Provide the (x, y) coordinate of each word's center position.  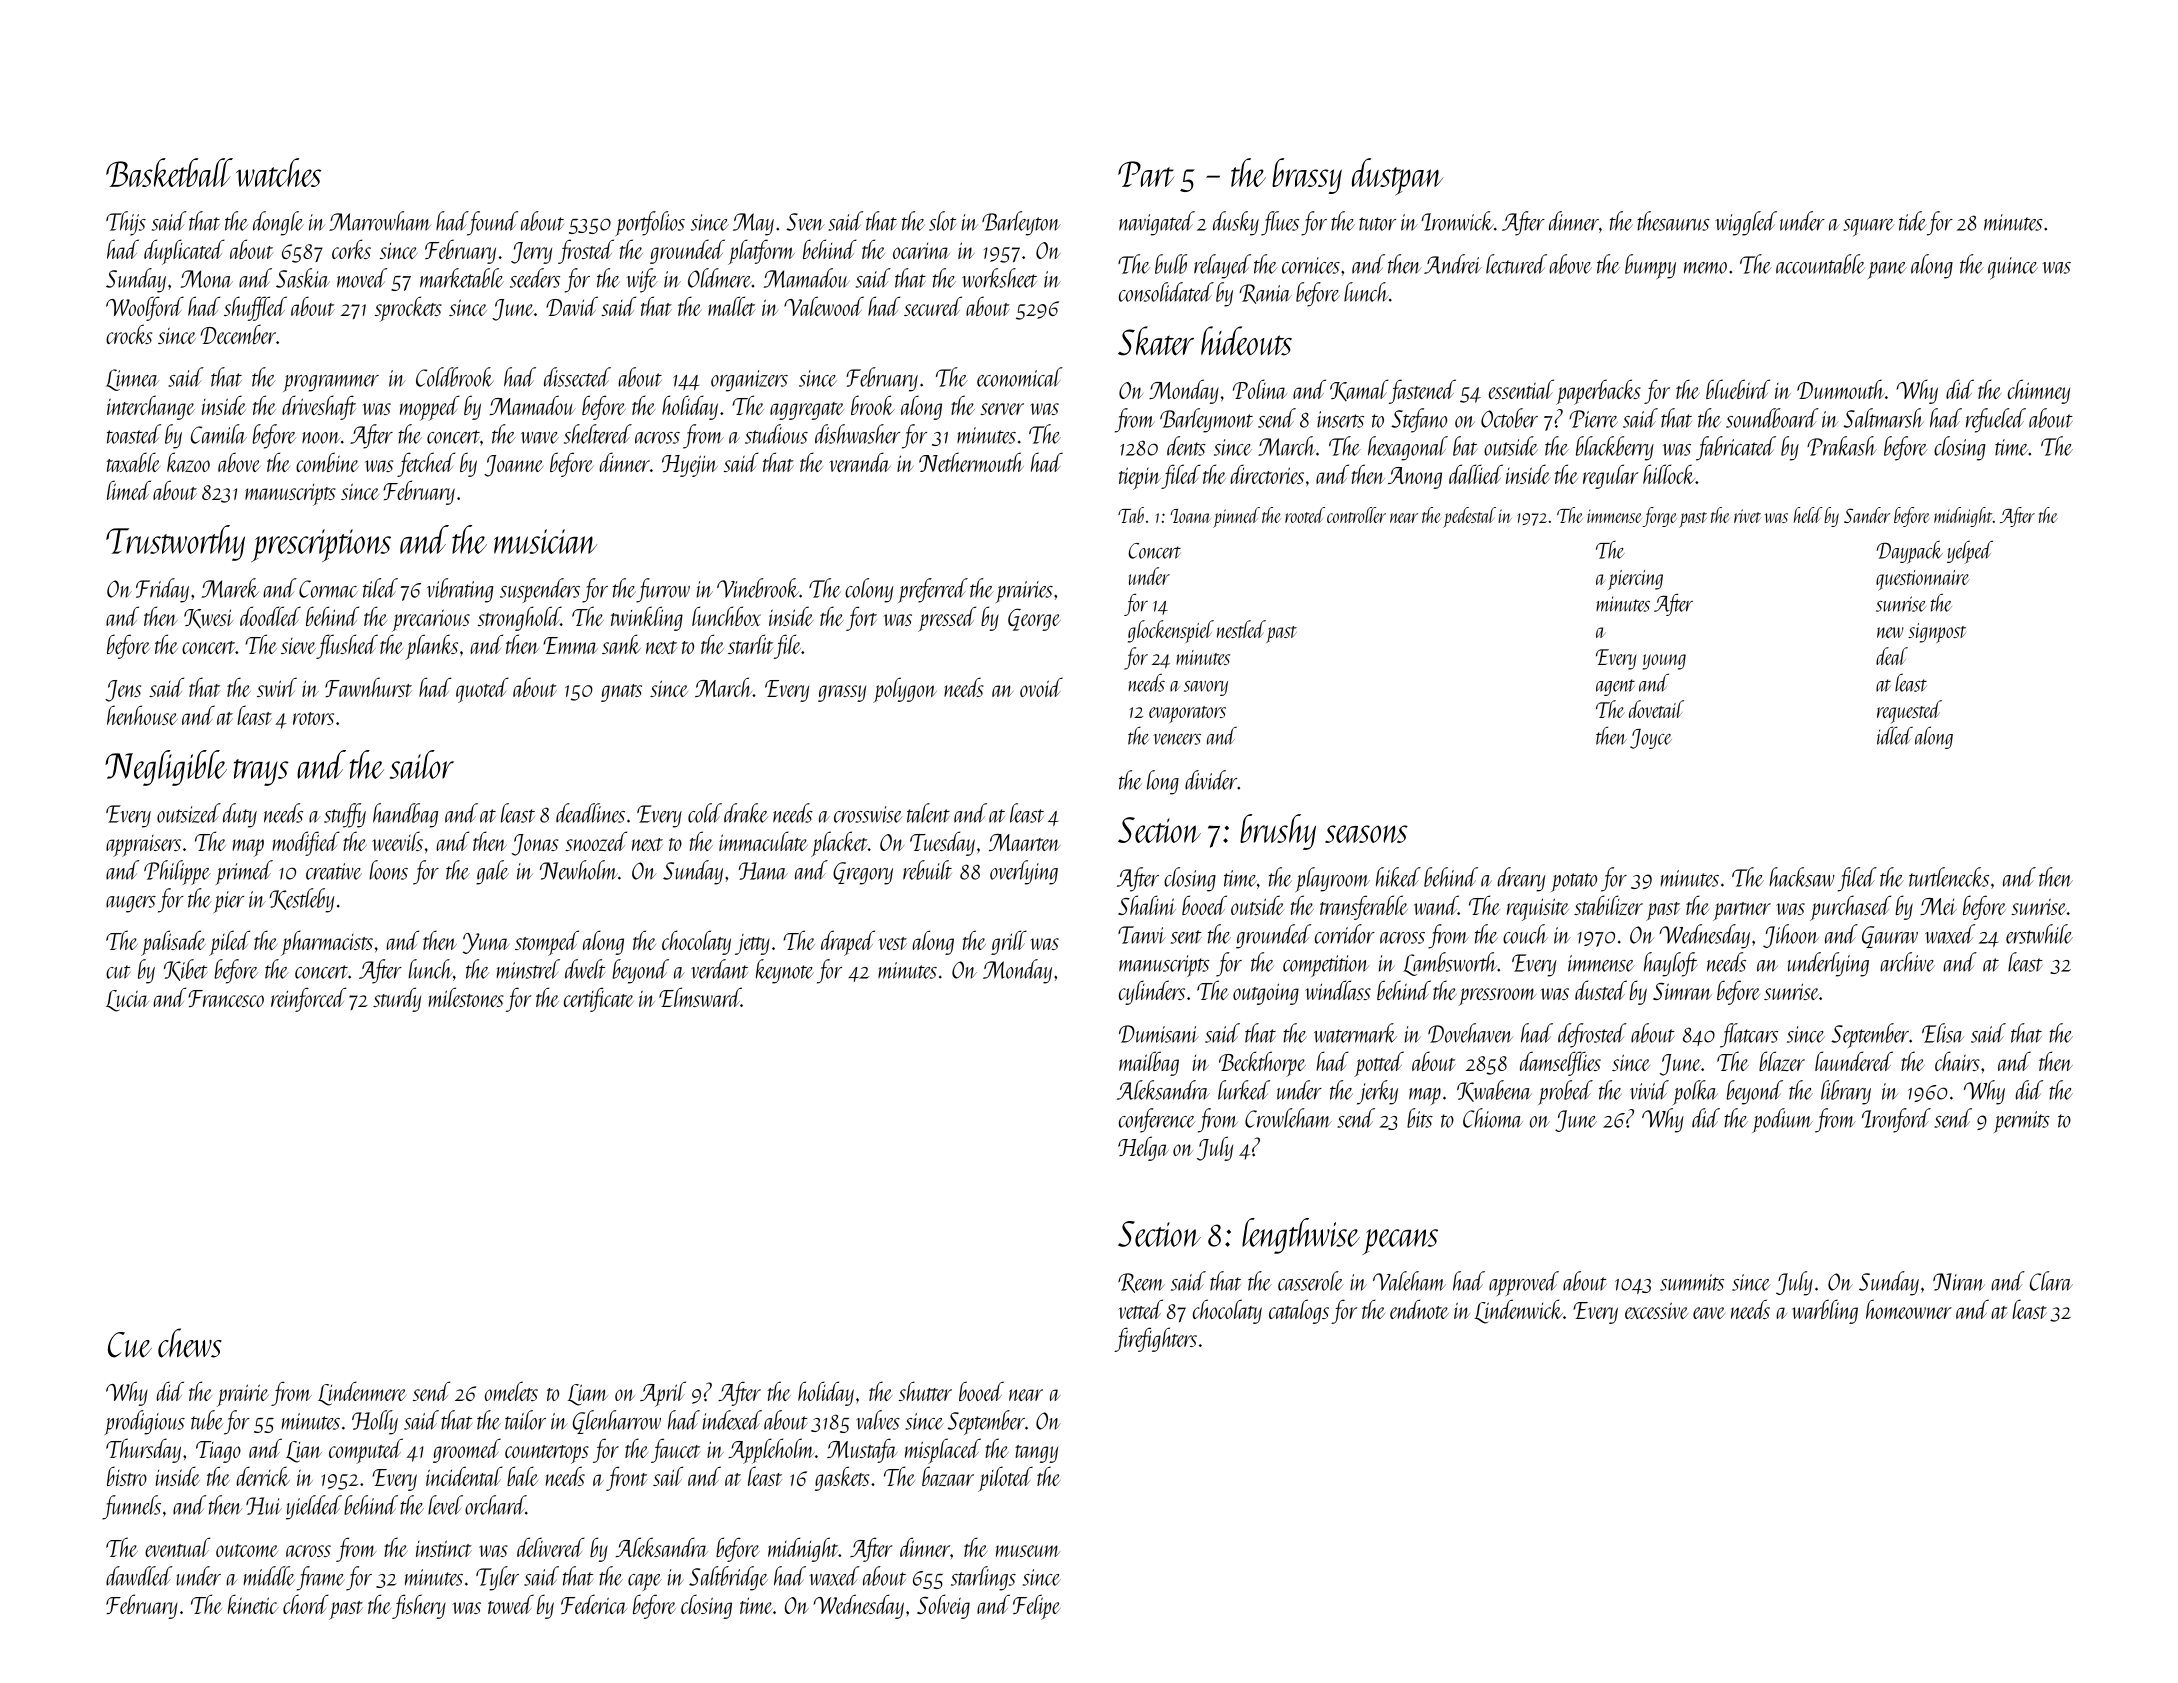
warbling (1825, 1311)
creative (334, 871)
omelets (511, 1391)
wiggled (1746, 223)
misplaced (943, 1451)
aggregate (807, 411)
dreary (1521, 879)
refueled (1996, 420)
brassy (1307, 176)
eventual (177, 1547)
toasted (134, 434)
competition (1326, 966)
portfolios (650, 223)
